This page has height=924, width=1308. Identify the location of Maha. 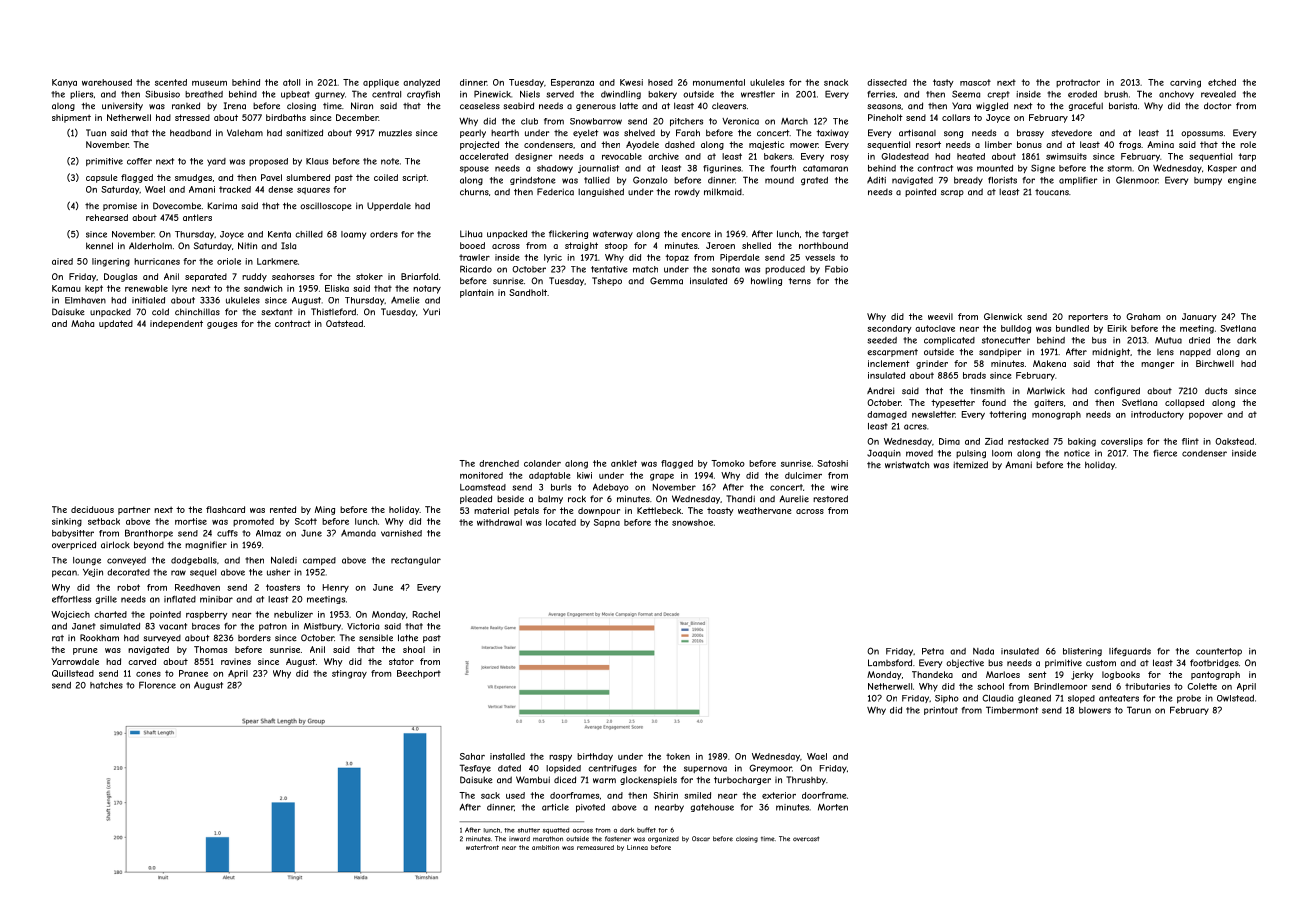
(82, 323).
